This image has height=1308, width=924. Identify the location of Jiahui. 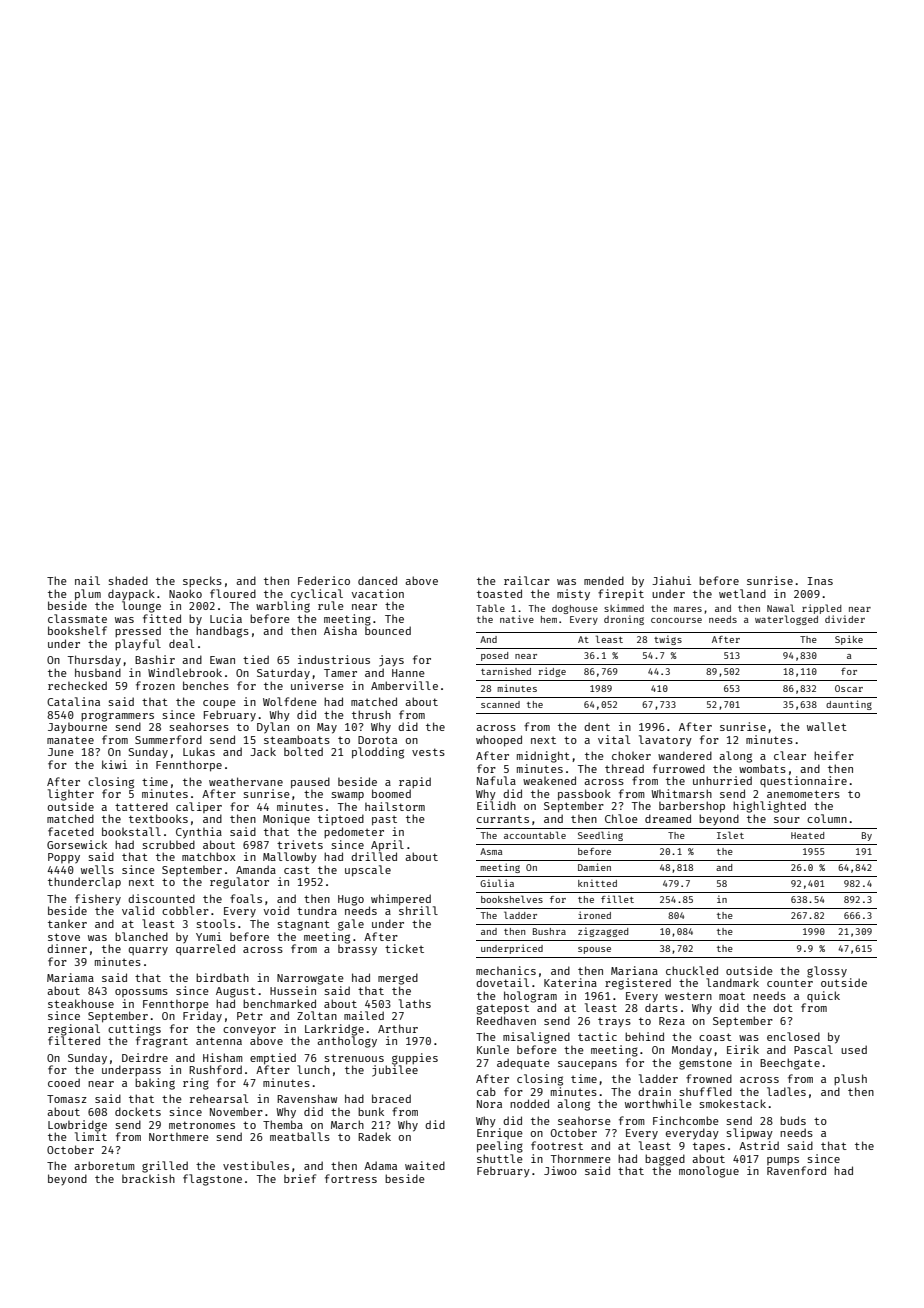
(671, 580).
